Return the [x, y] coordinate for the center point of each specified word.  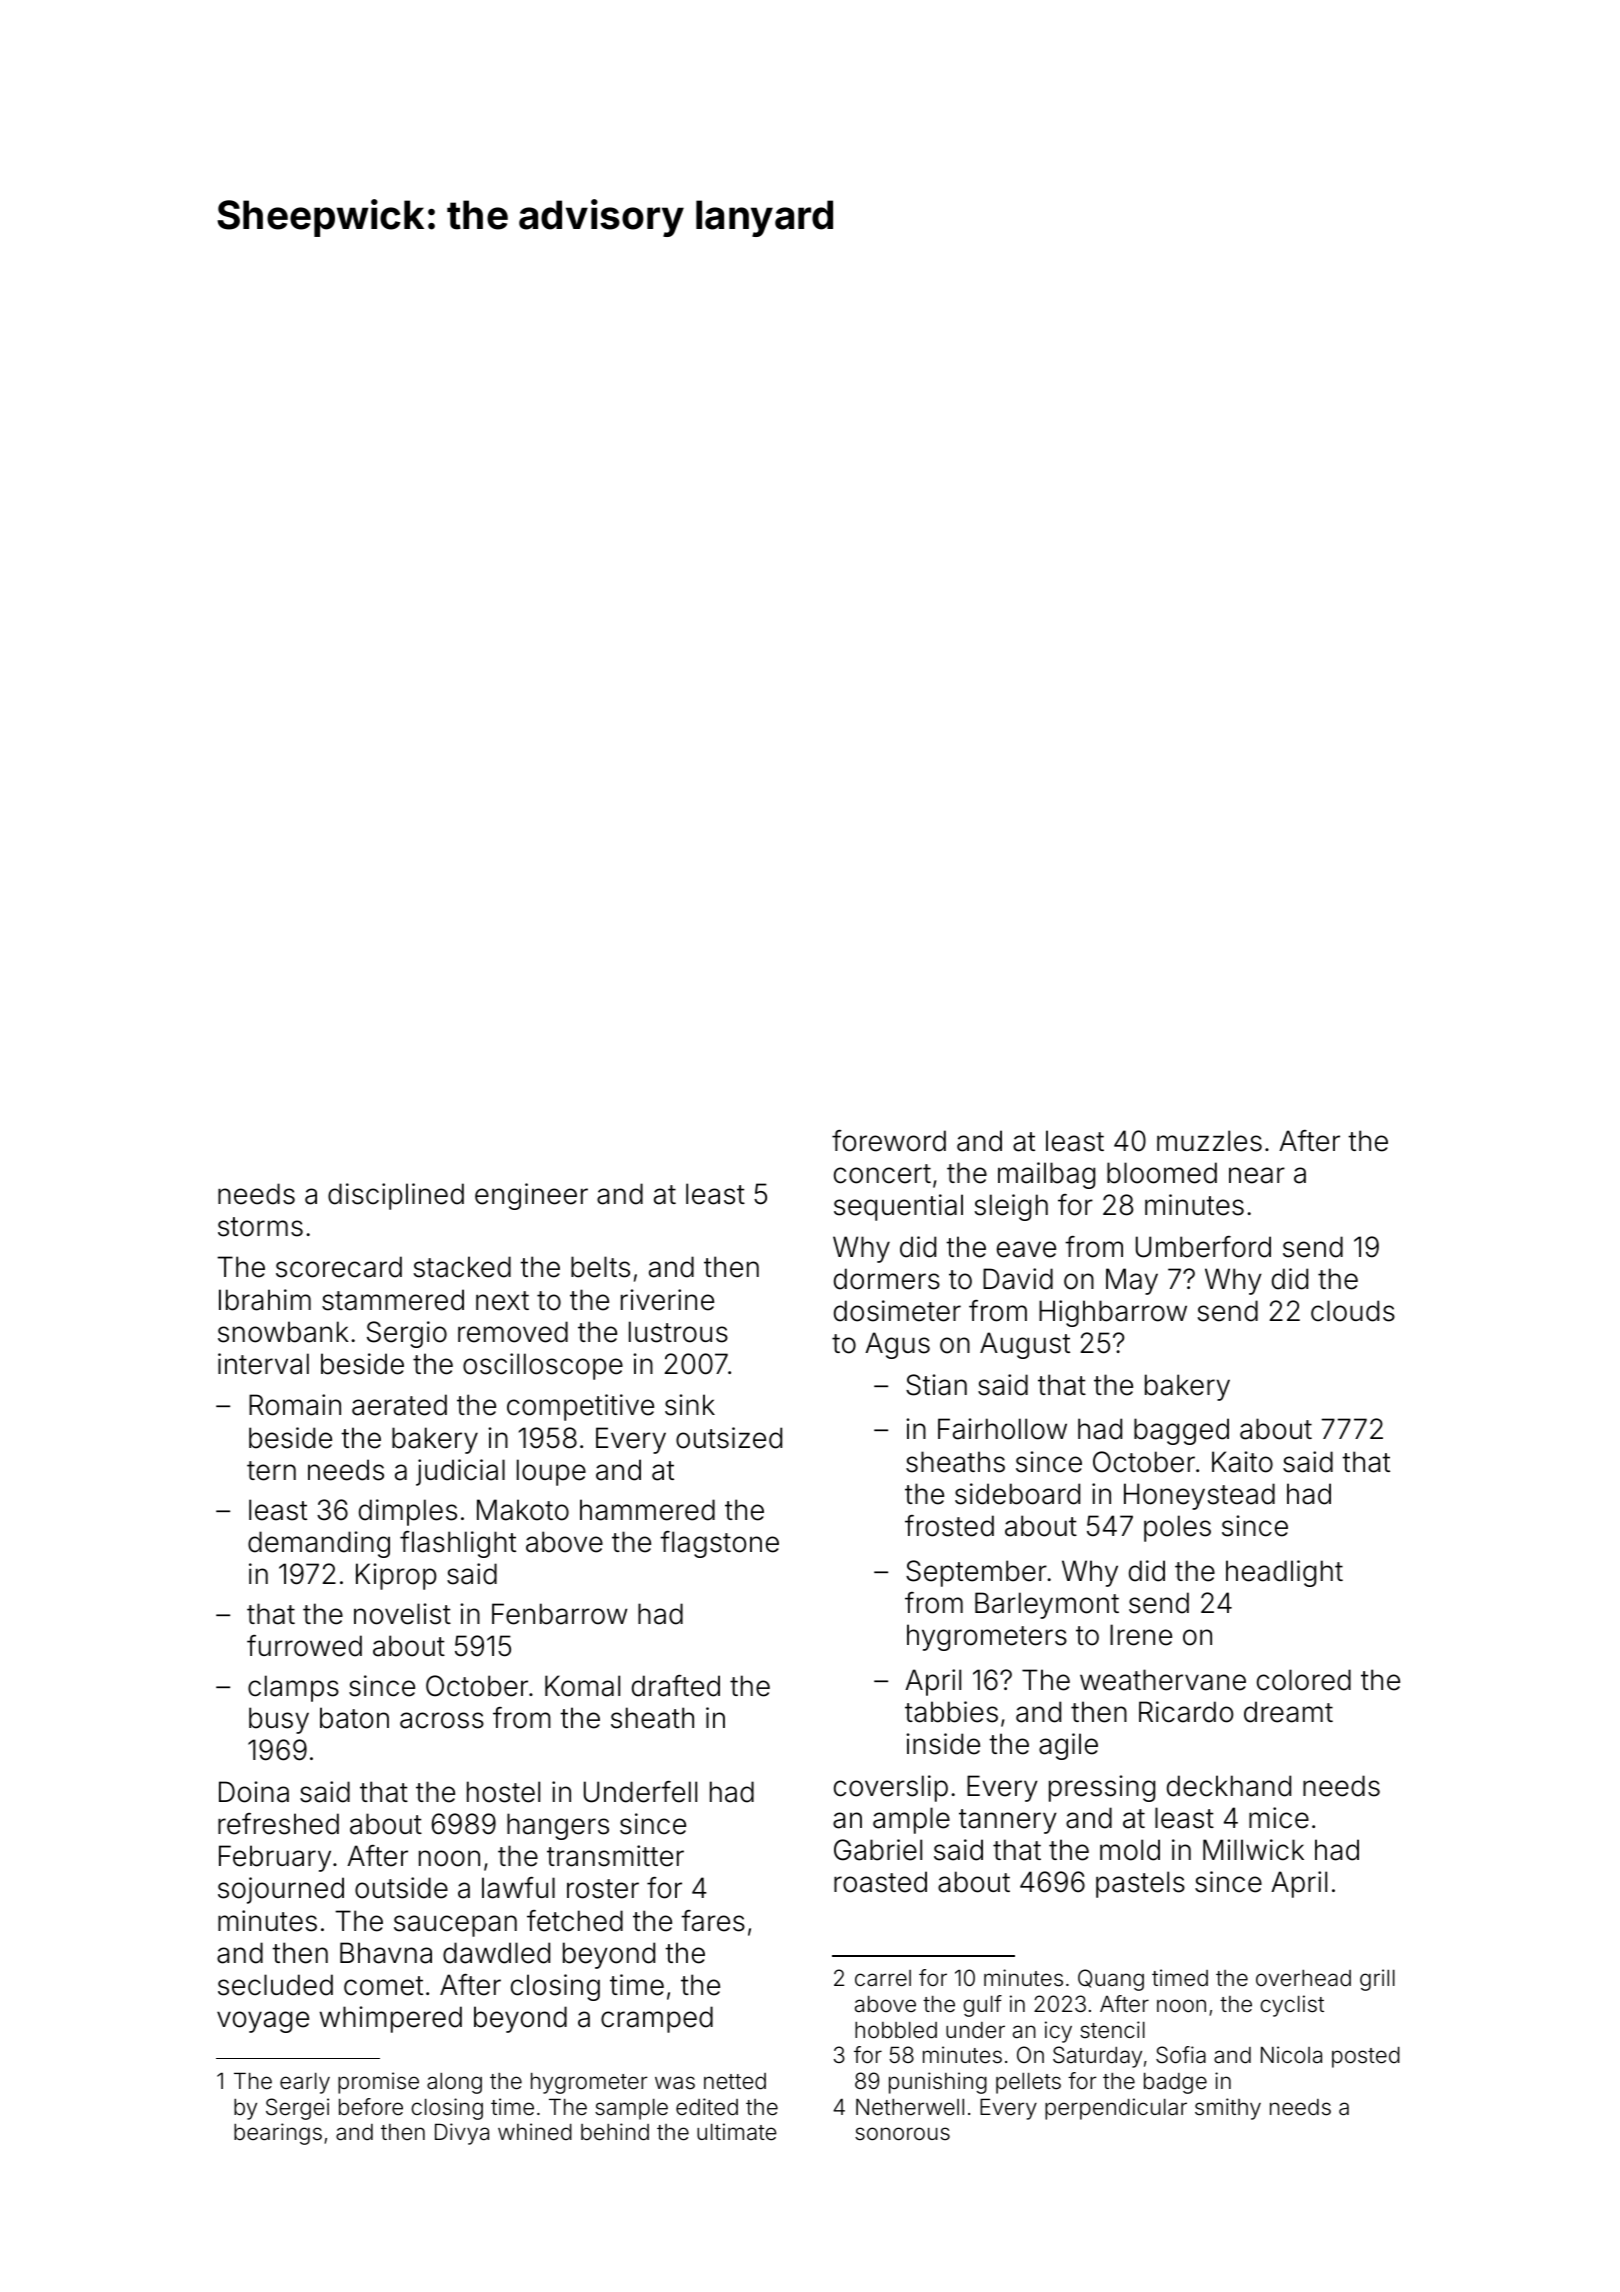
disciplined [396, 1196]
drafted [676, 1686]
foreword [889, 1141]
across [442, 1720]
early [305, 2083]
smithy [1228, 2109]
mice [1279, 1818]
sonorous [902, 2134]
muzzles [1209, 1141]
